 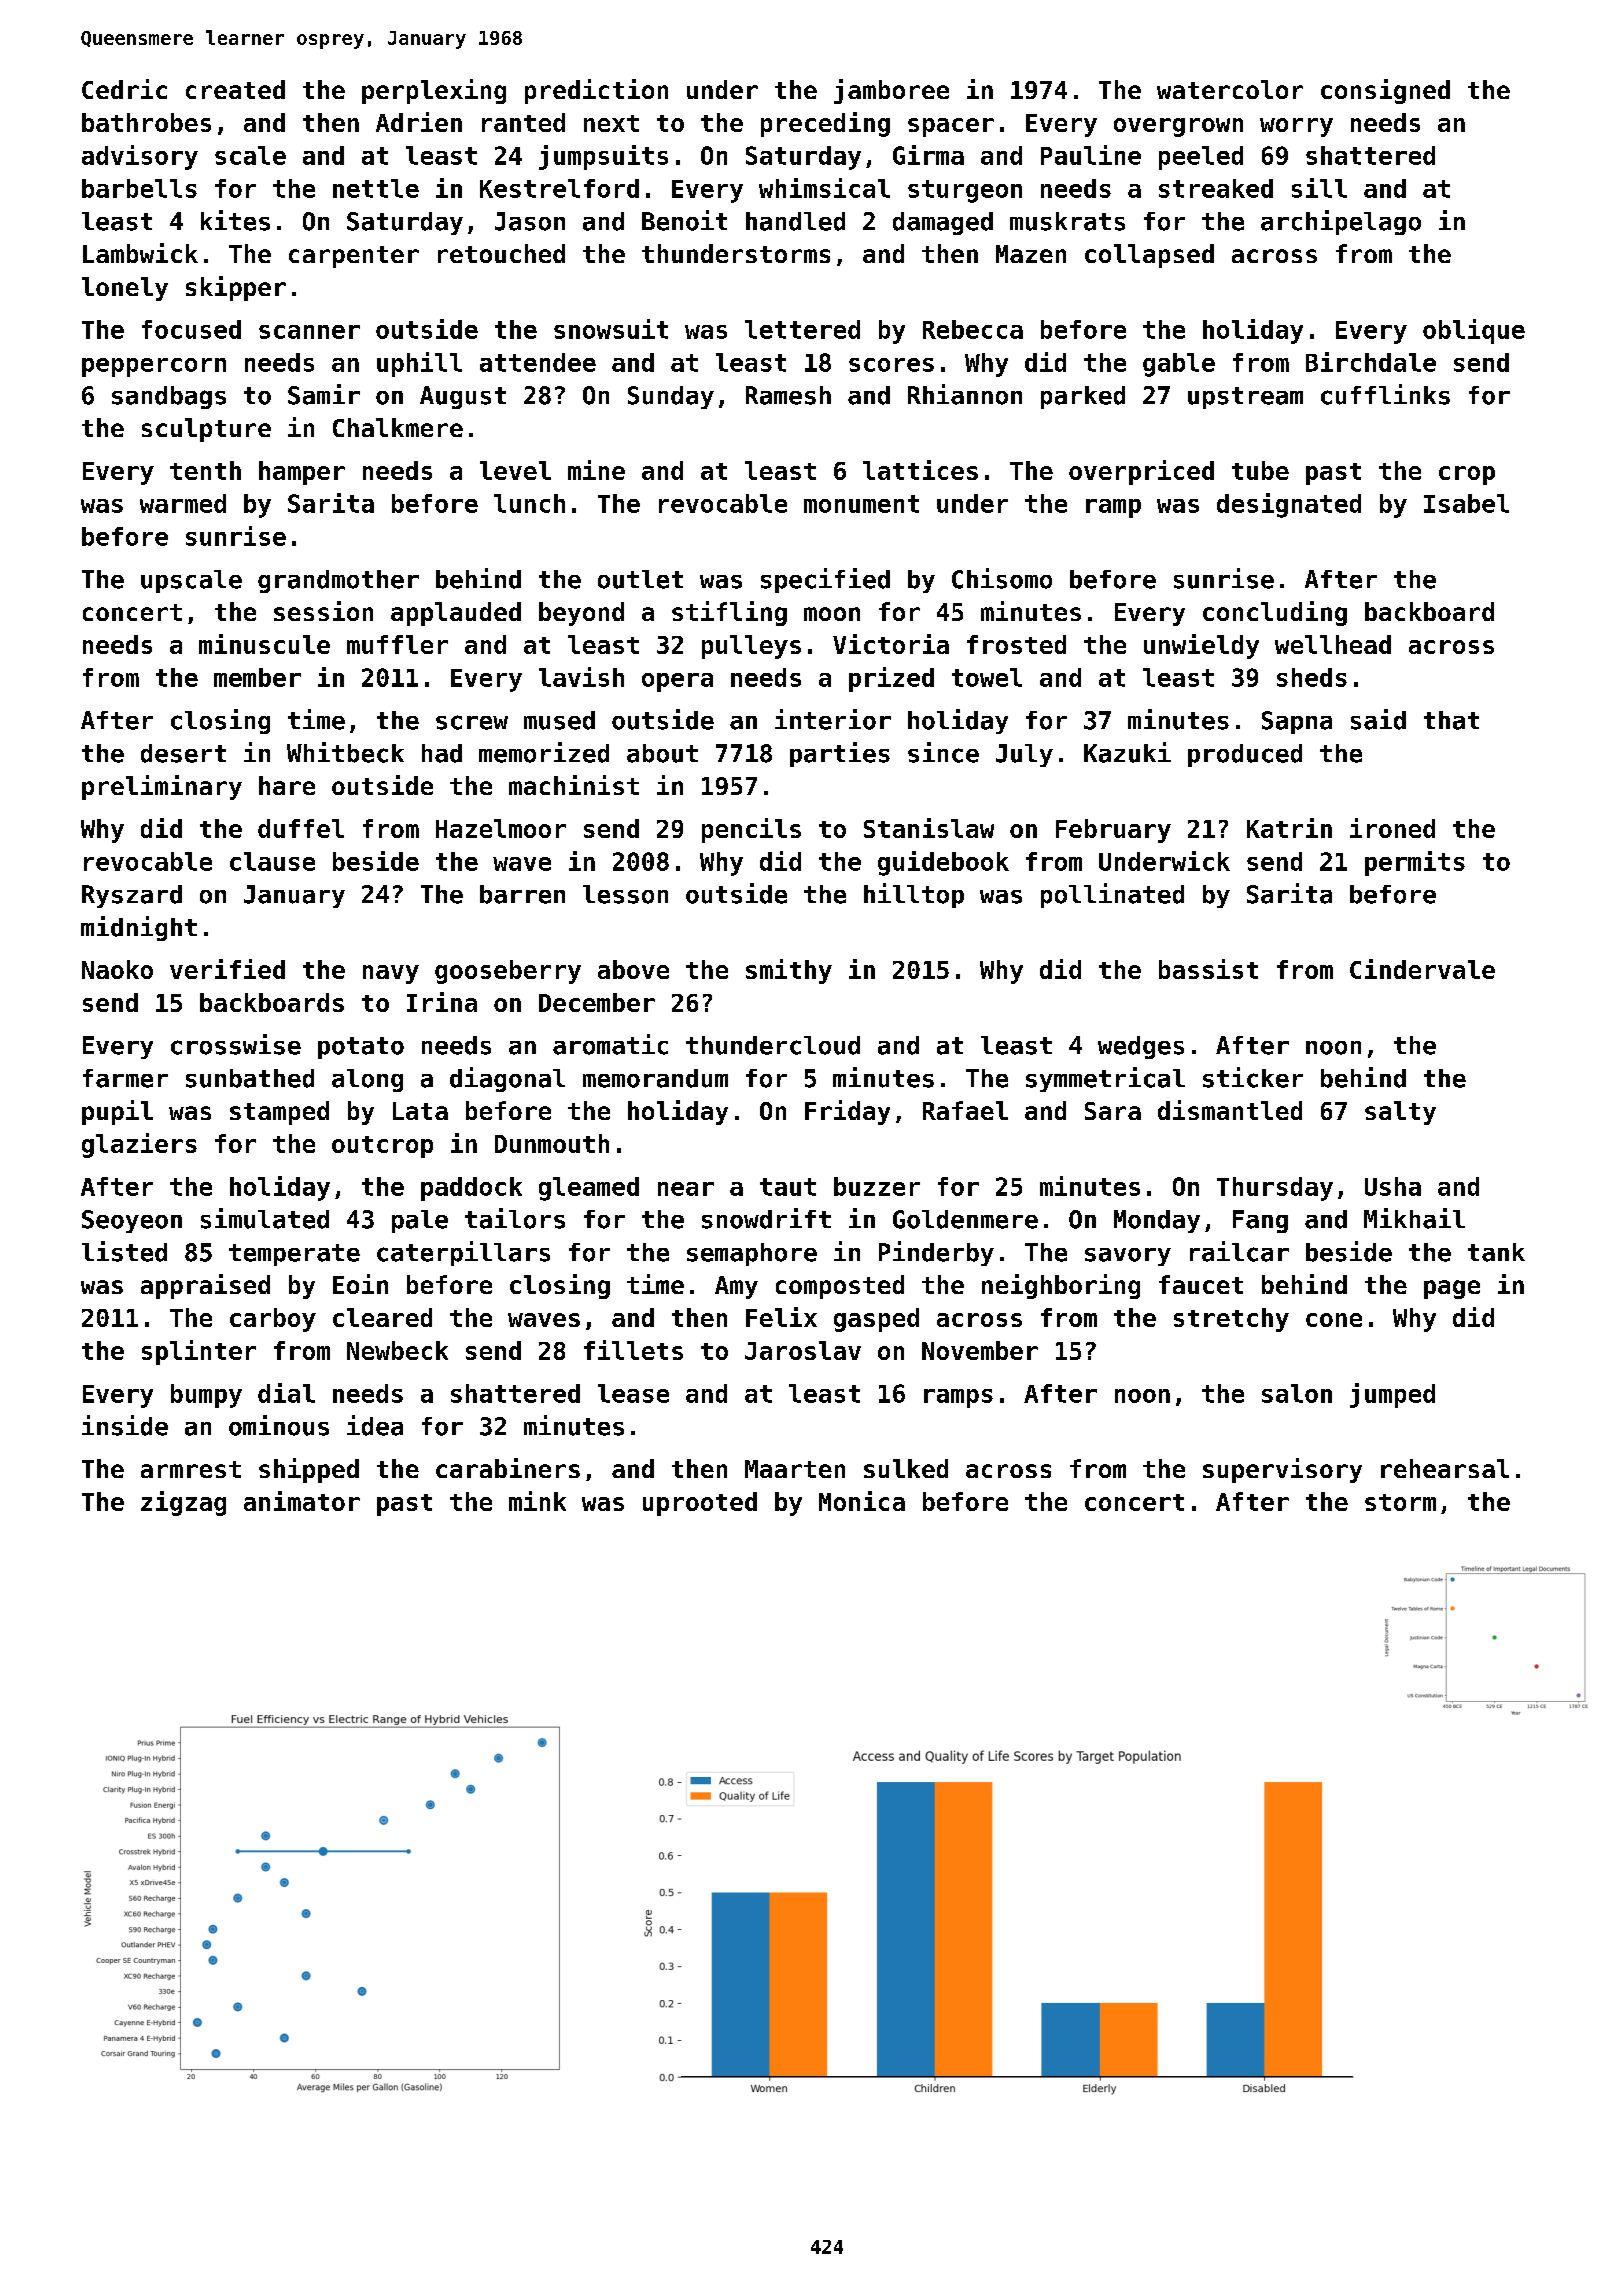 What do you see at coordinates (257, 677) in the screenshot?
I see `member` at bounding box center [257, 677].
